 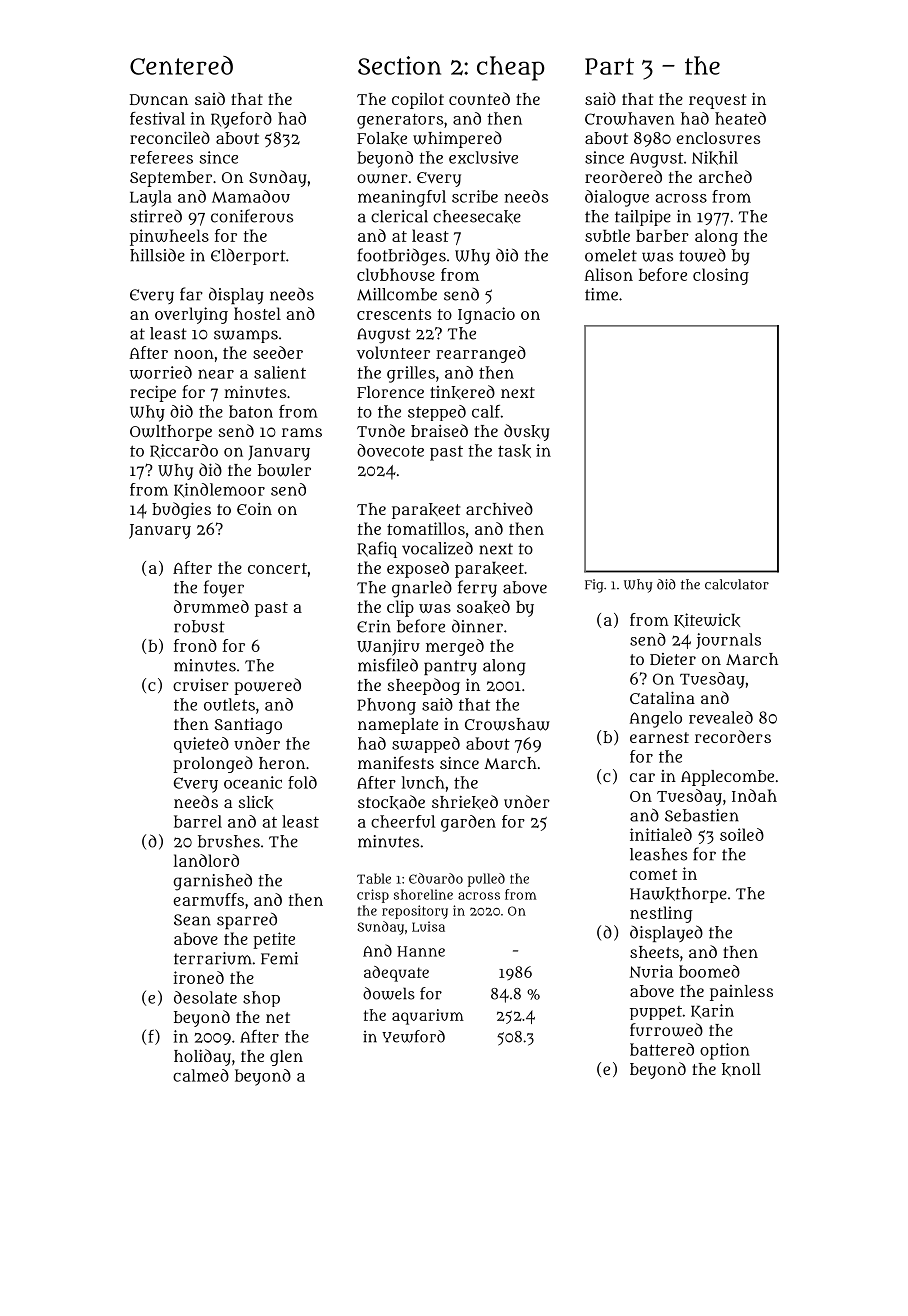 What do you see at coordinates (717, 101) in the screenshot?
I see `request` at bounding box center [717, 101].
